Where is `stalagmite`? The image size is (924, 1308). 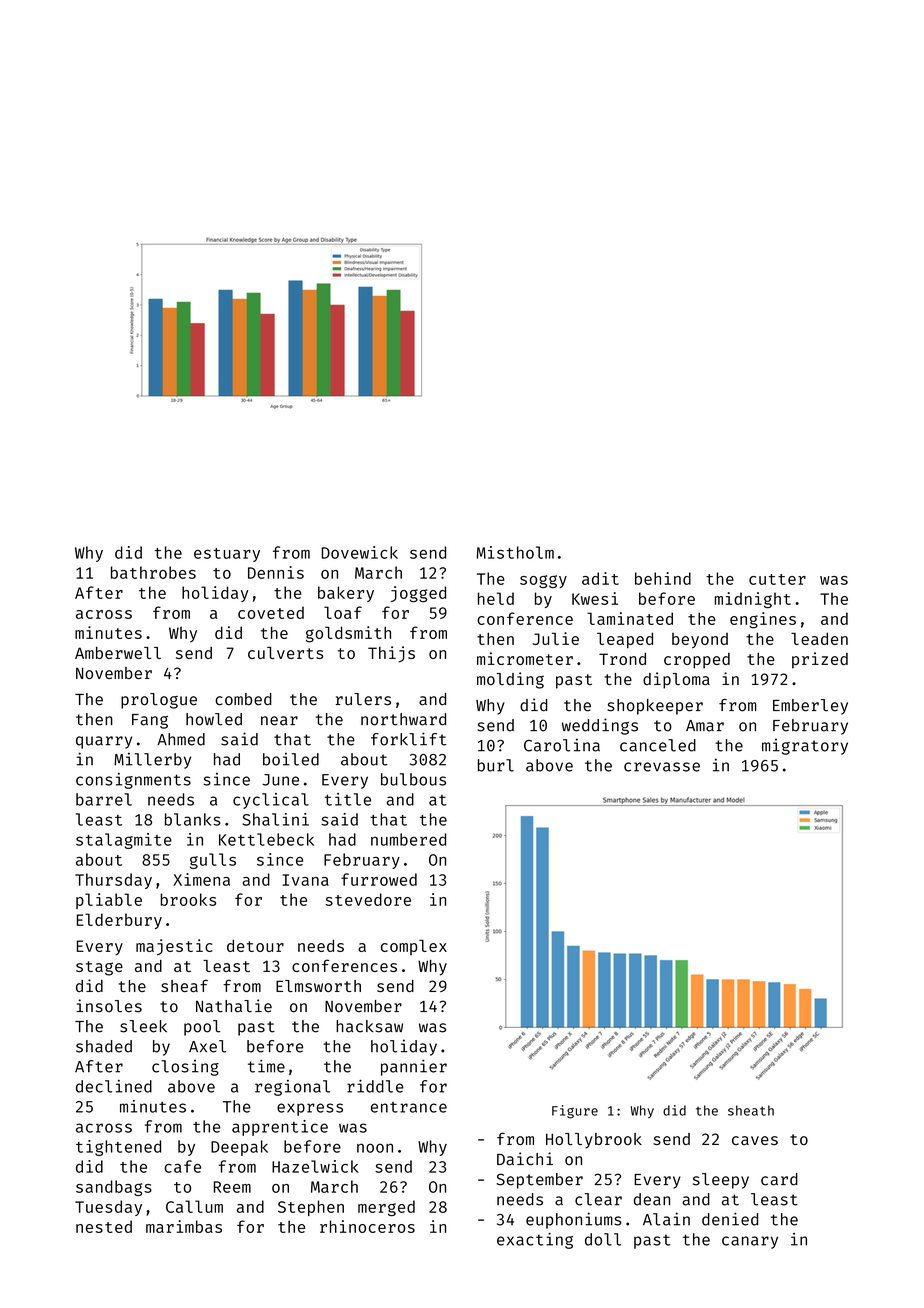 stalagmite is located at coordinates (124, 841).
